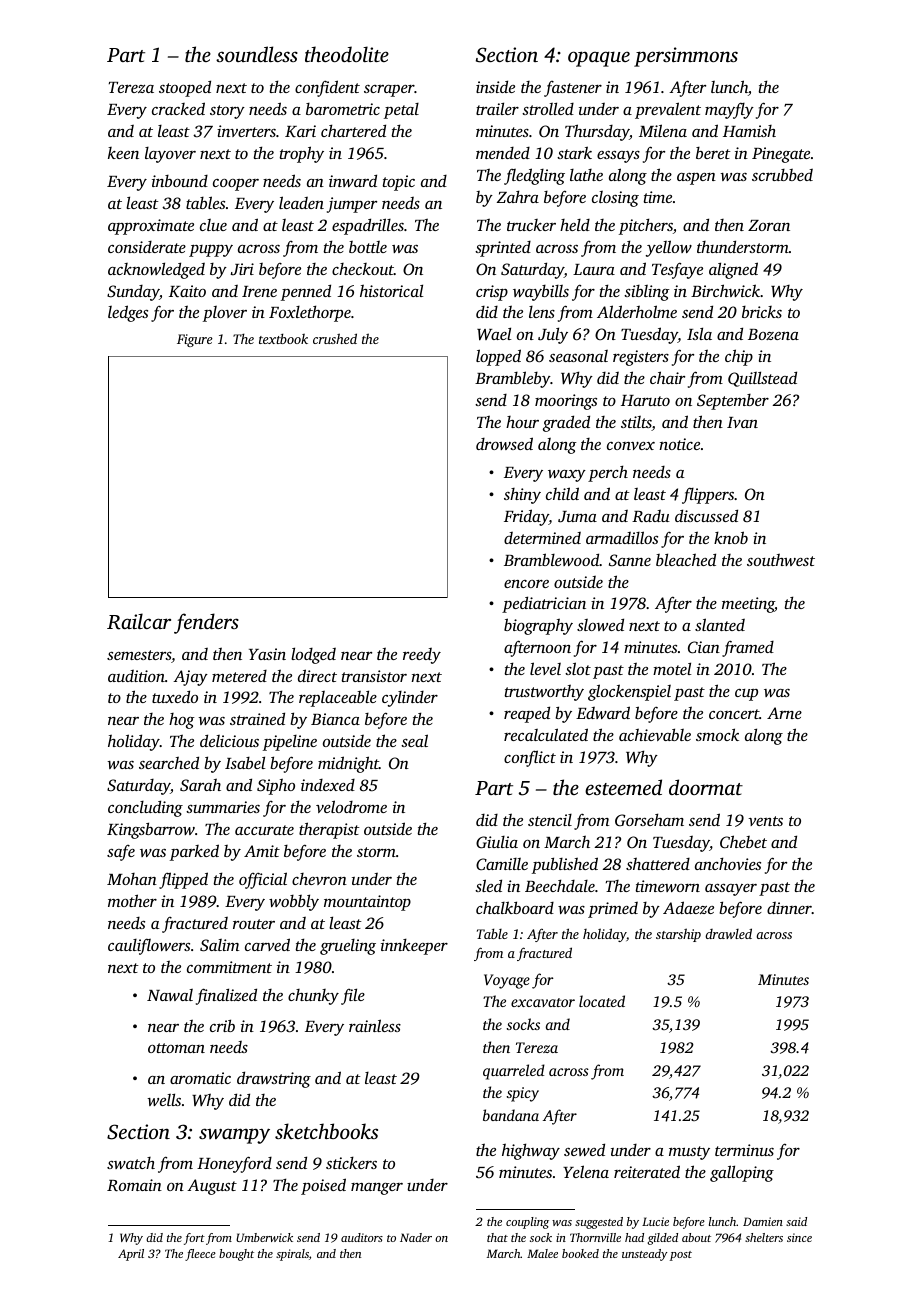 This screenshot has height=1308, width=924. Describe the element at coordinates (389, 91) in the screenshot. I see `scraper` at that location.
